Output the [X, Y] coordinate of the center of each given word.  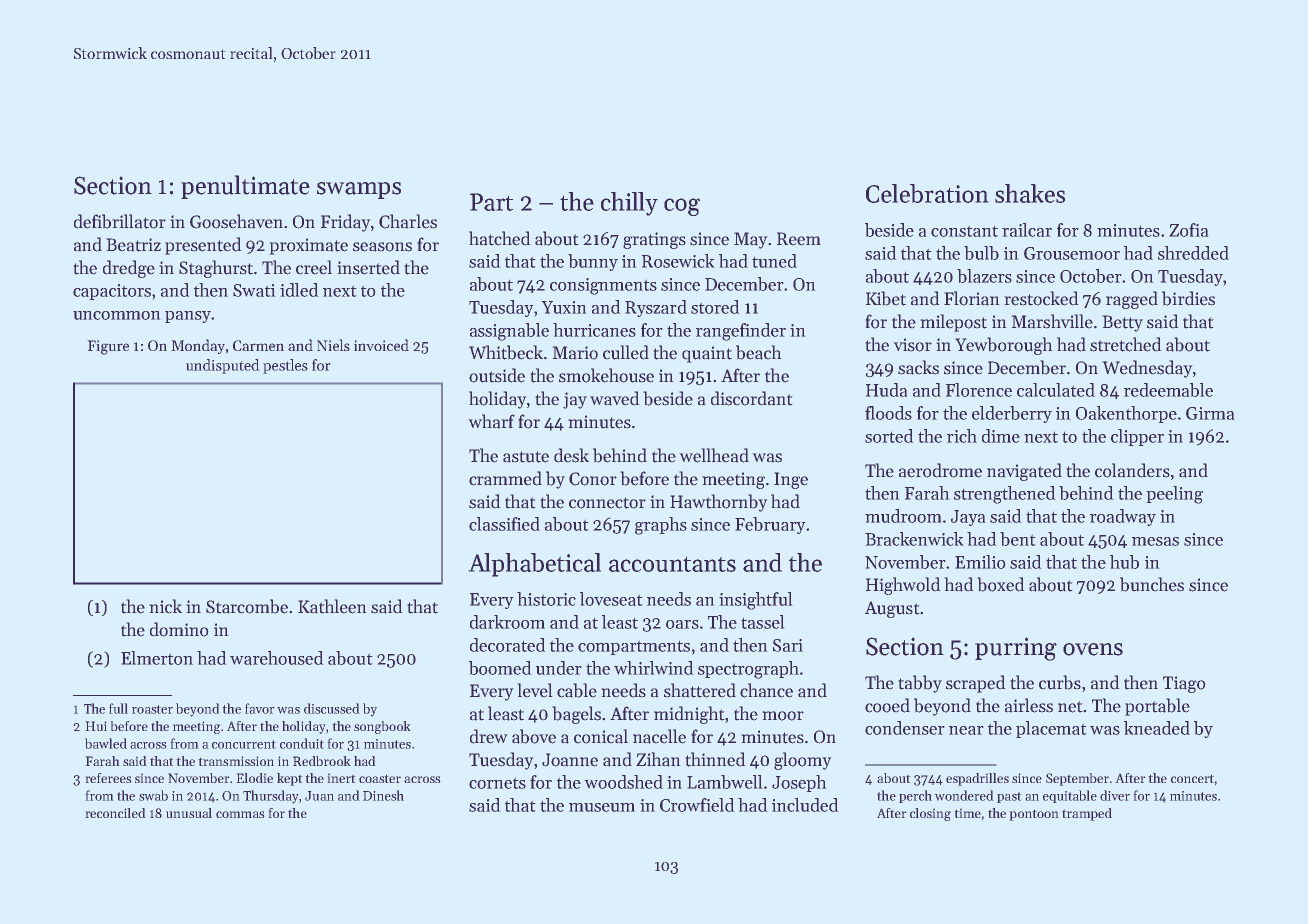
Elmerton [157, 658]
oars [682, 624]
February [770, 525]
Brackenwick [914, 539]
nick [165, 606]
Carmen [258, 345]
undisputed [223, 366]
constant [964, 231]
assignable [509, 332]
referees [108, 778]
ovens [1093, 649]
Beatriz [133, 245]
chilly [629, 204]
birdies [1188, 298]
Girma [1210, 413]
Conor [593, 479]
